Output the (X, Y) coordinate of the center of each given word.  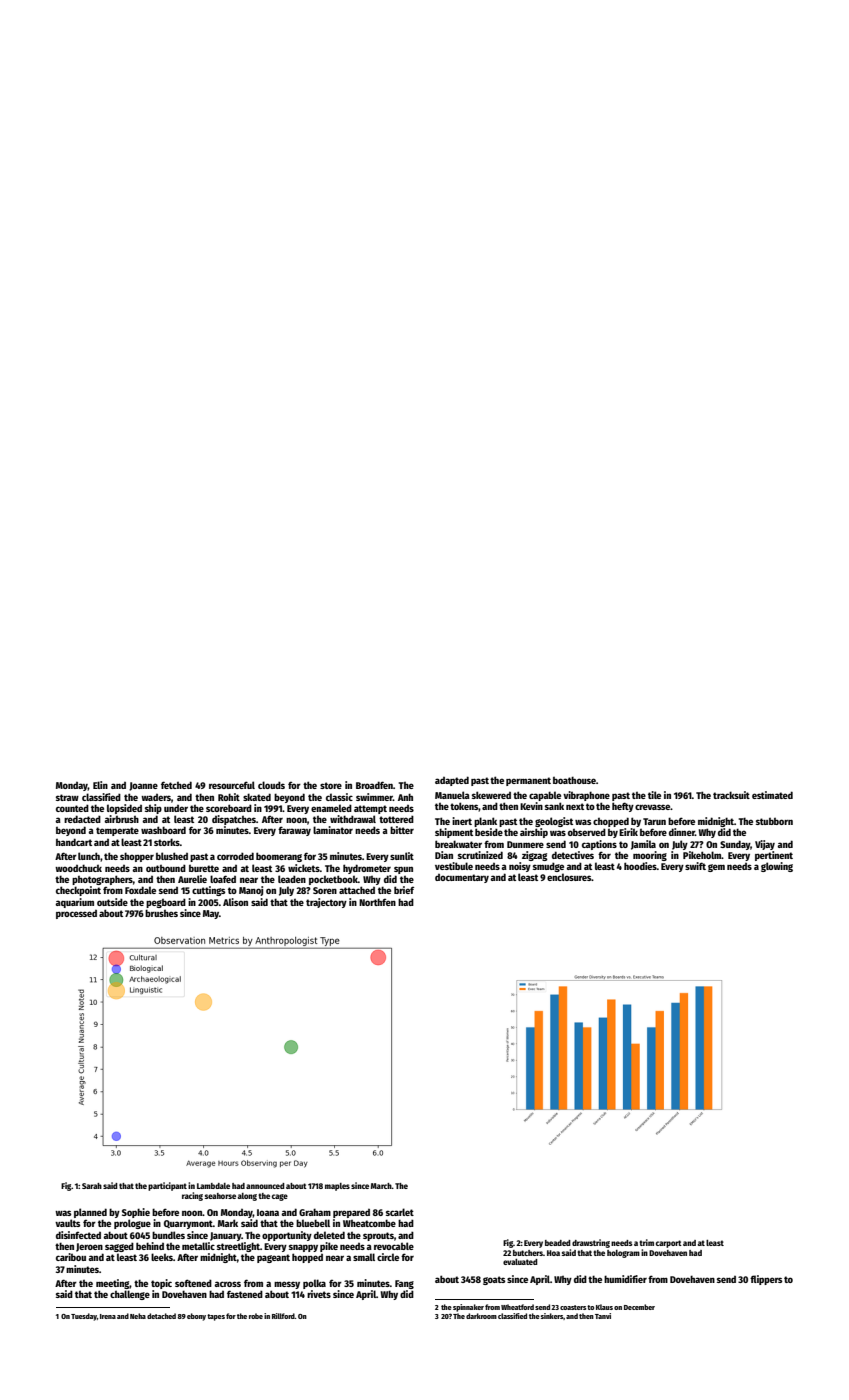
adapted (452, 781)
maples (337, 1187)
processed (76, 914)
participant (167, 1186)
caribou (71, 1257)
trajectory (326, 903)
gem (716, 868)
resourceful (232, 785)
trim (646, 1242)
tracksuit (731, 795)
